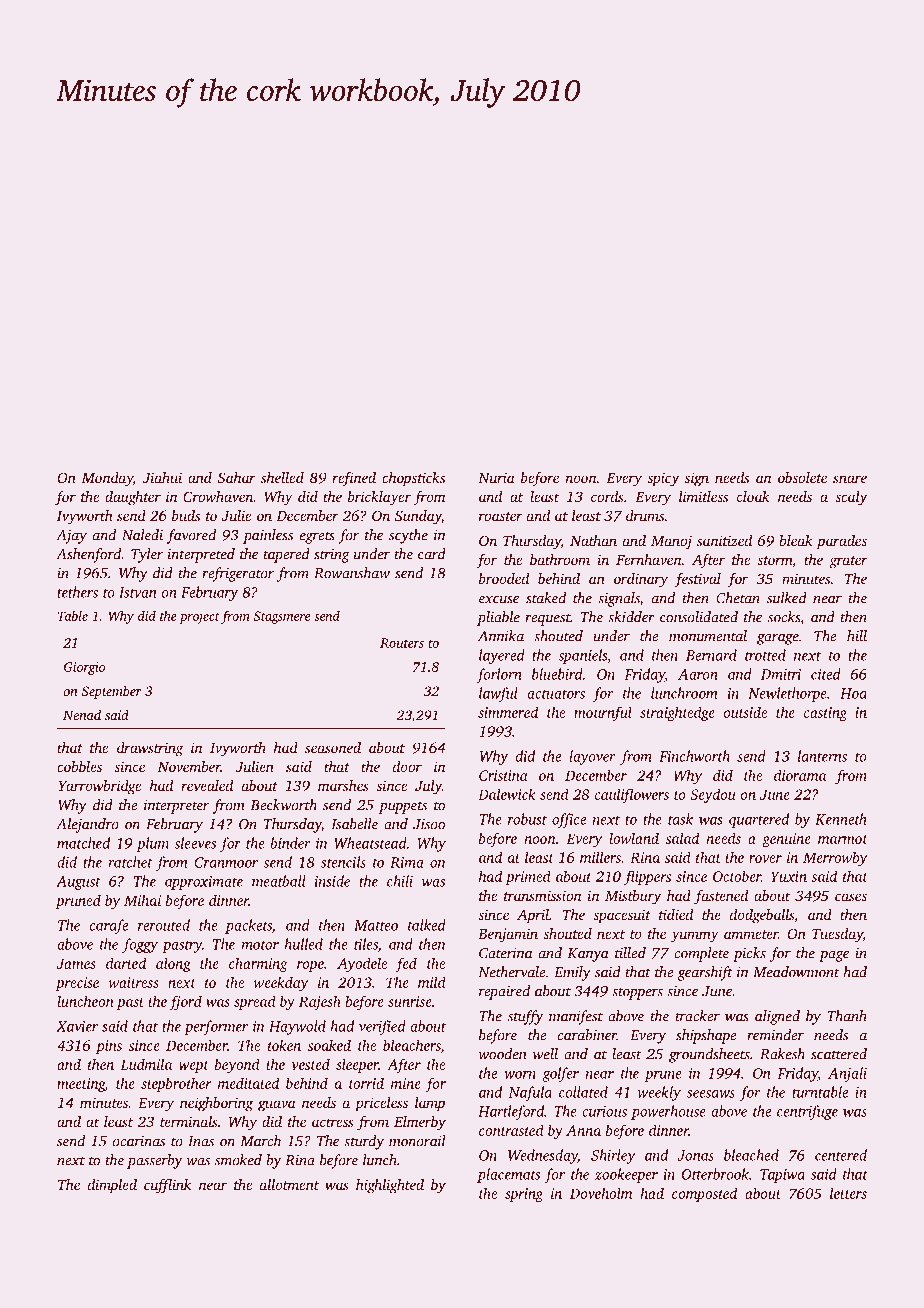  What do you see at coordinates (546, 598) in the screenshot?
I see `staked` at bounding box center [546, 598].
